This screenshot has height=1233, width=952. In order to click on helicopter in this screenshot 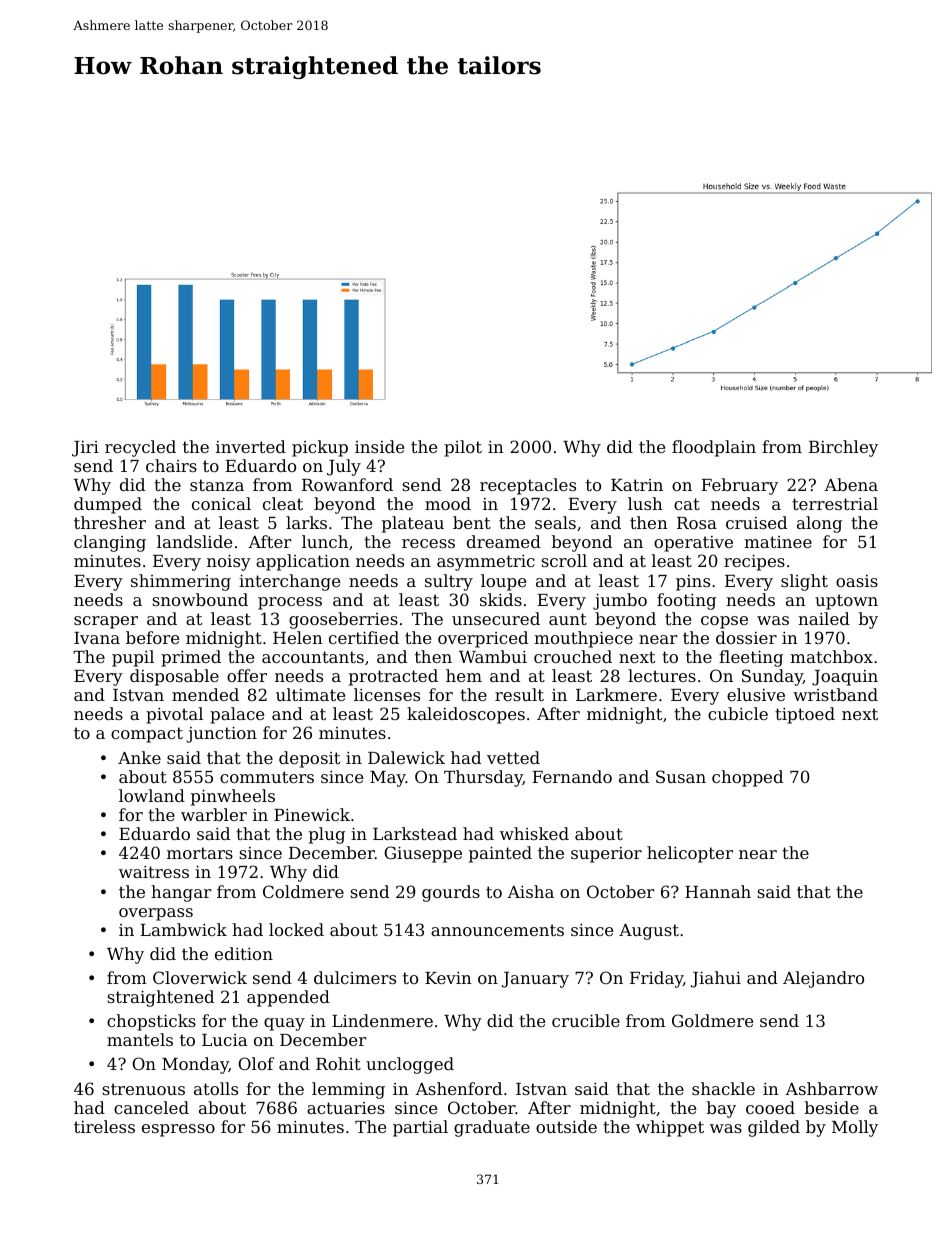, I will do `click(690, 854)`.
